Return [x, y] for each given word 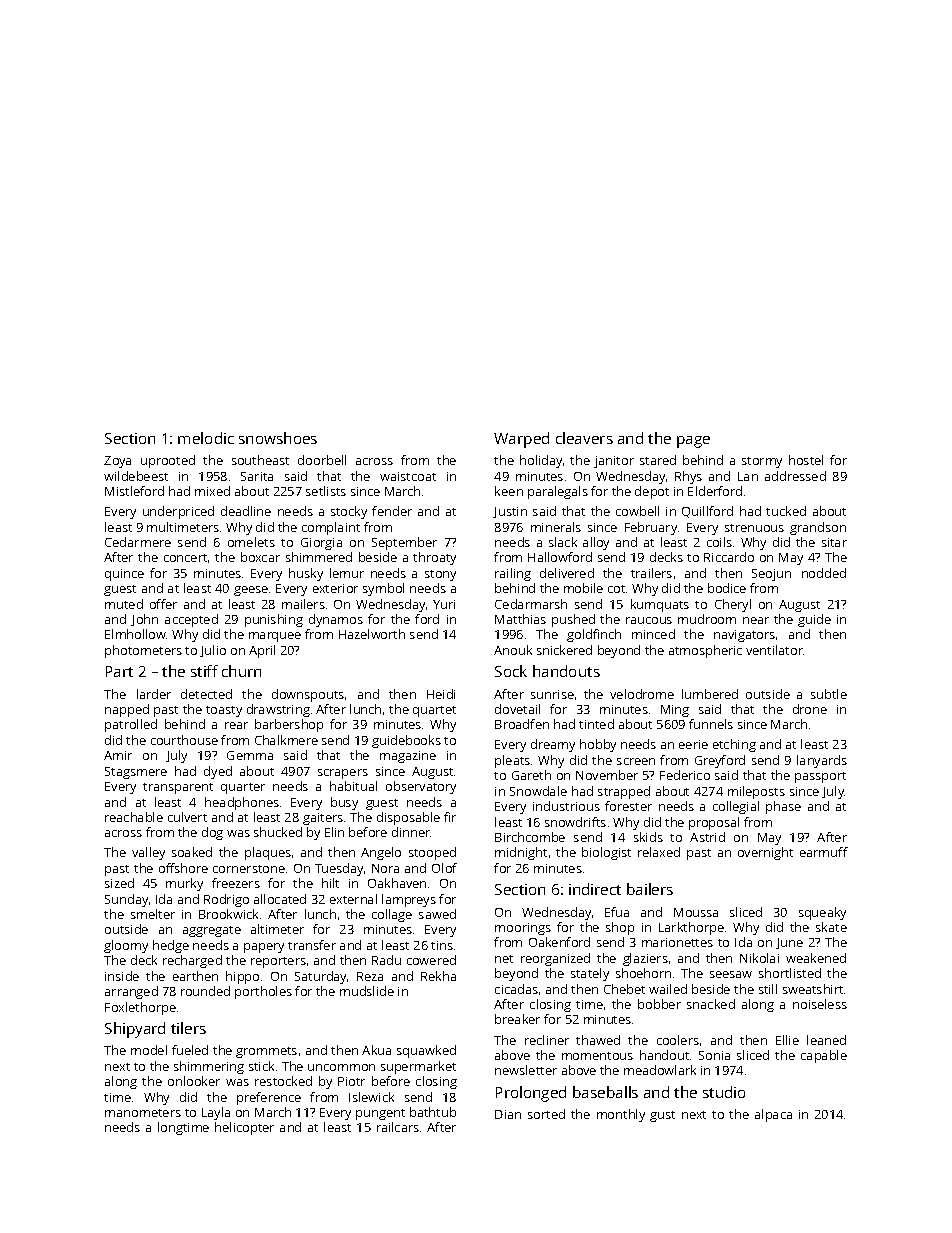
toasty [224, 711]
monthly [621, 1115]
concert [185, 558]
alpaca [773, 1115]
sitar [834, 542]
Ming [675, 711]
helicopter [244, 1128]
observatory [421, 787]
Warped [521, 440]
